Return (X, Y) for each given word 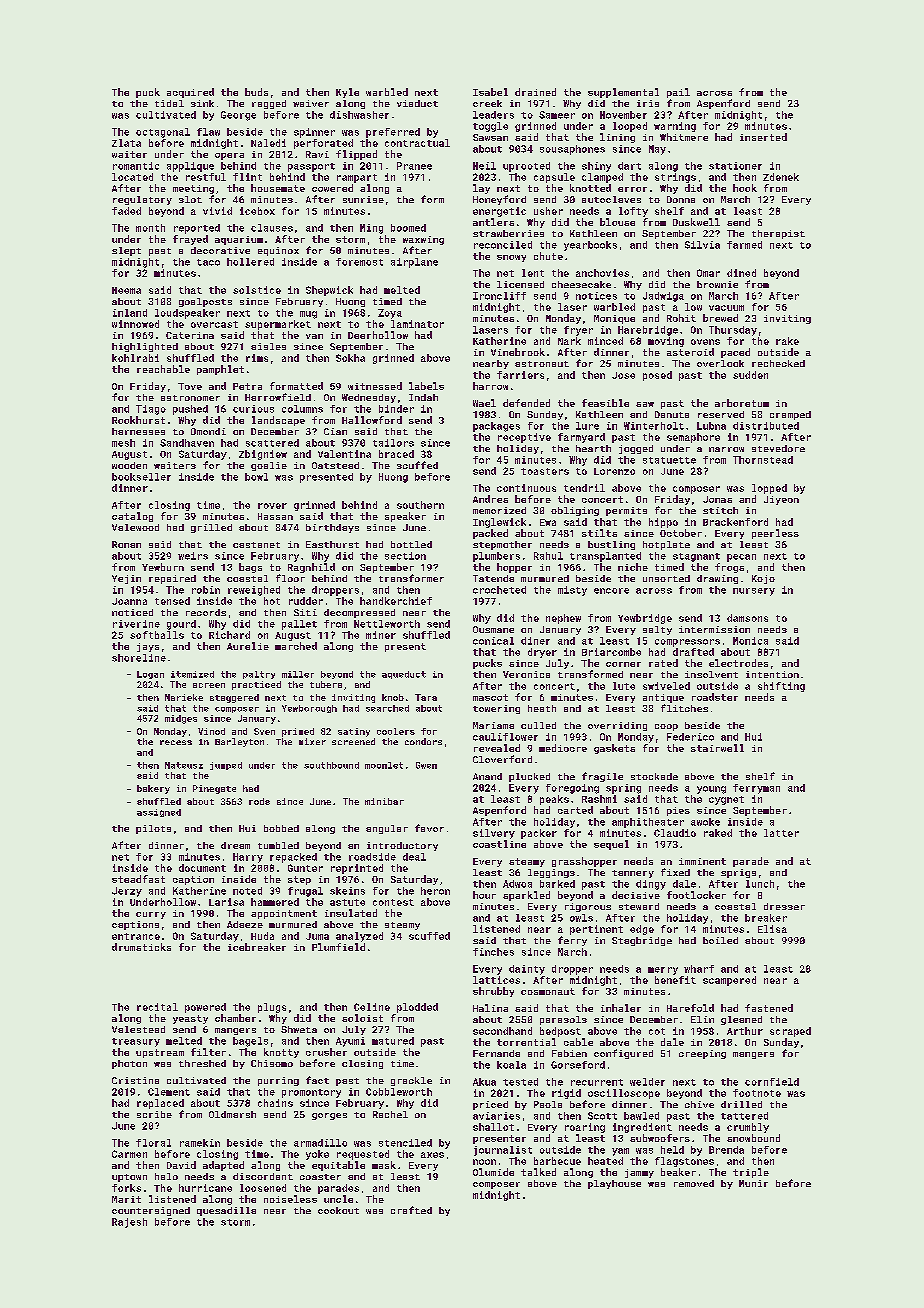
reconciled (503, 245)
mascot (490, 697)
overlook (720, 363)
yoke (317, 1155)
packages (496, 427)
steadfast (138, 879)
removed (694, 1183)
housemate (278, 188)
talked (538, 1172)
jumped (226, 766)
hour (484, 895)
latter (781, 833)
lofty (633, 212)
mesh (123, 443)
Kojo (763, 579)
